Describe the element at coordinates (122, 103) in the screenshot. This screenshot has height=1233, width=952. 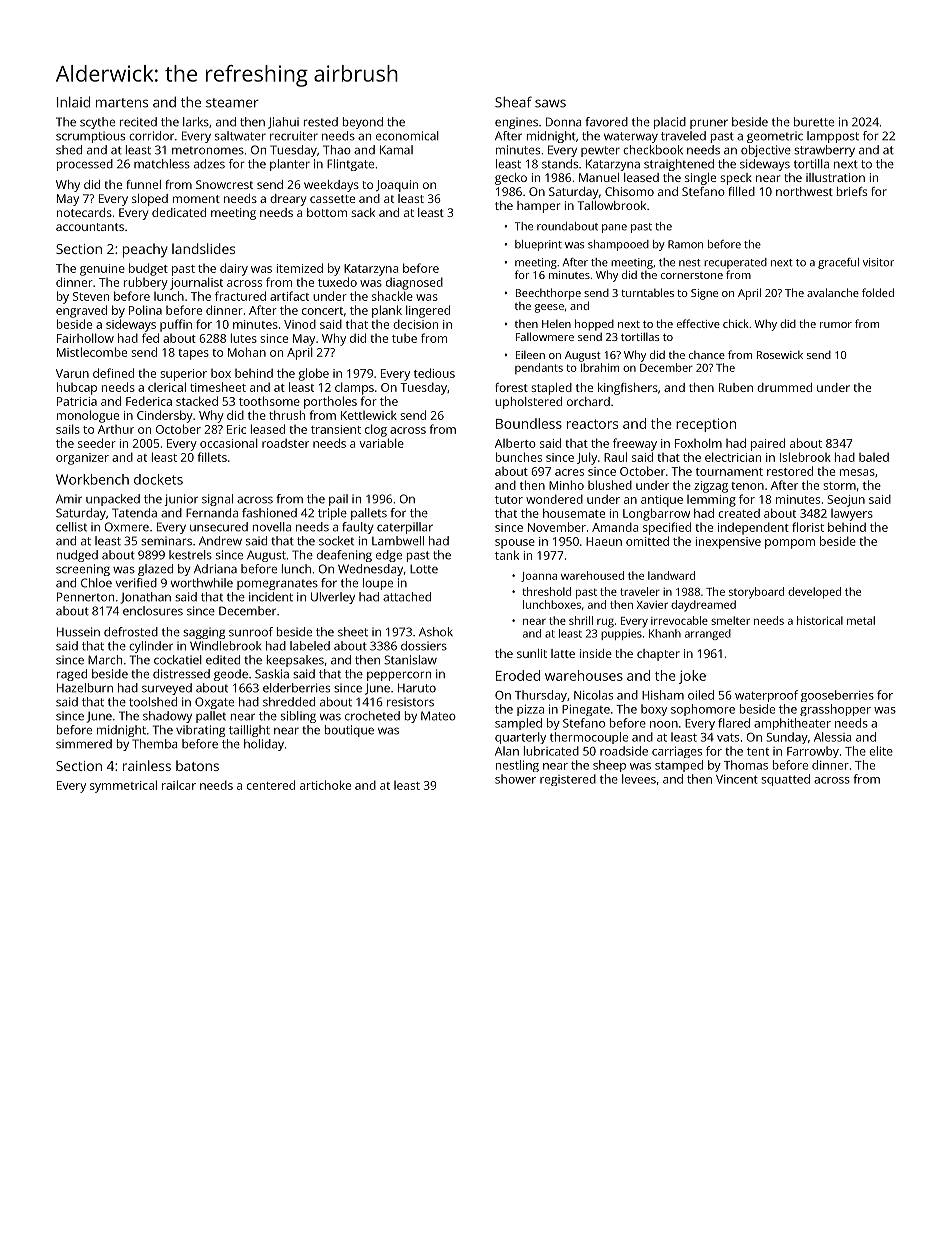
I see `martens` at that location.
